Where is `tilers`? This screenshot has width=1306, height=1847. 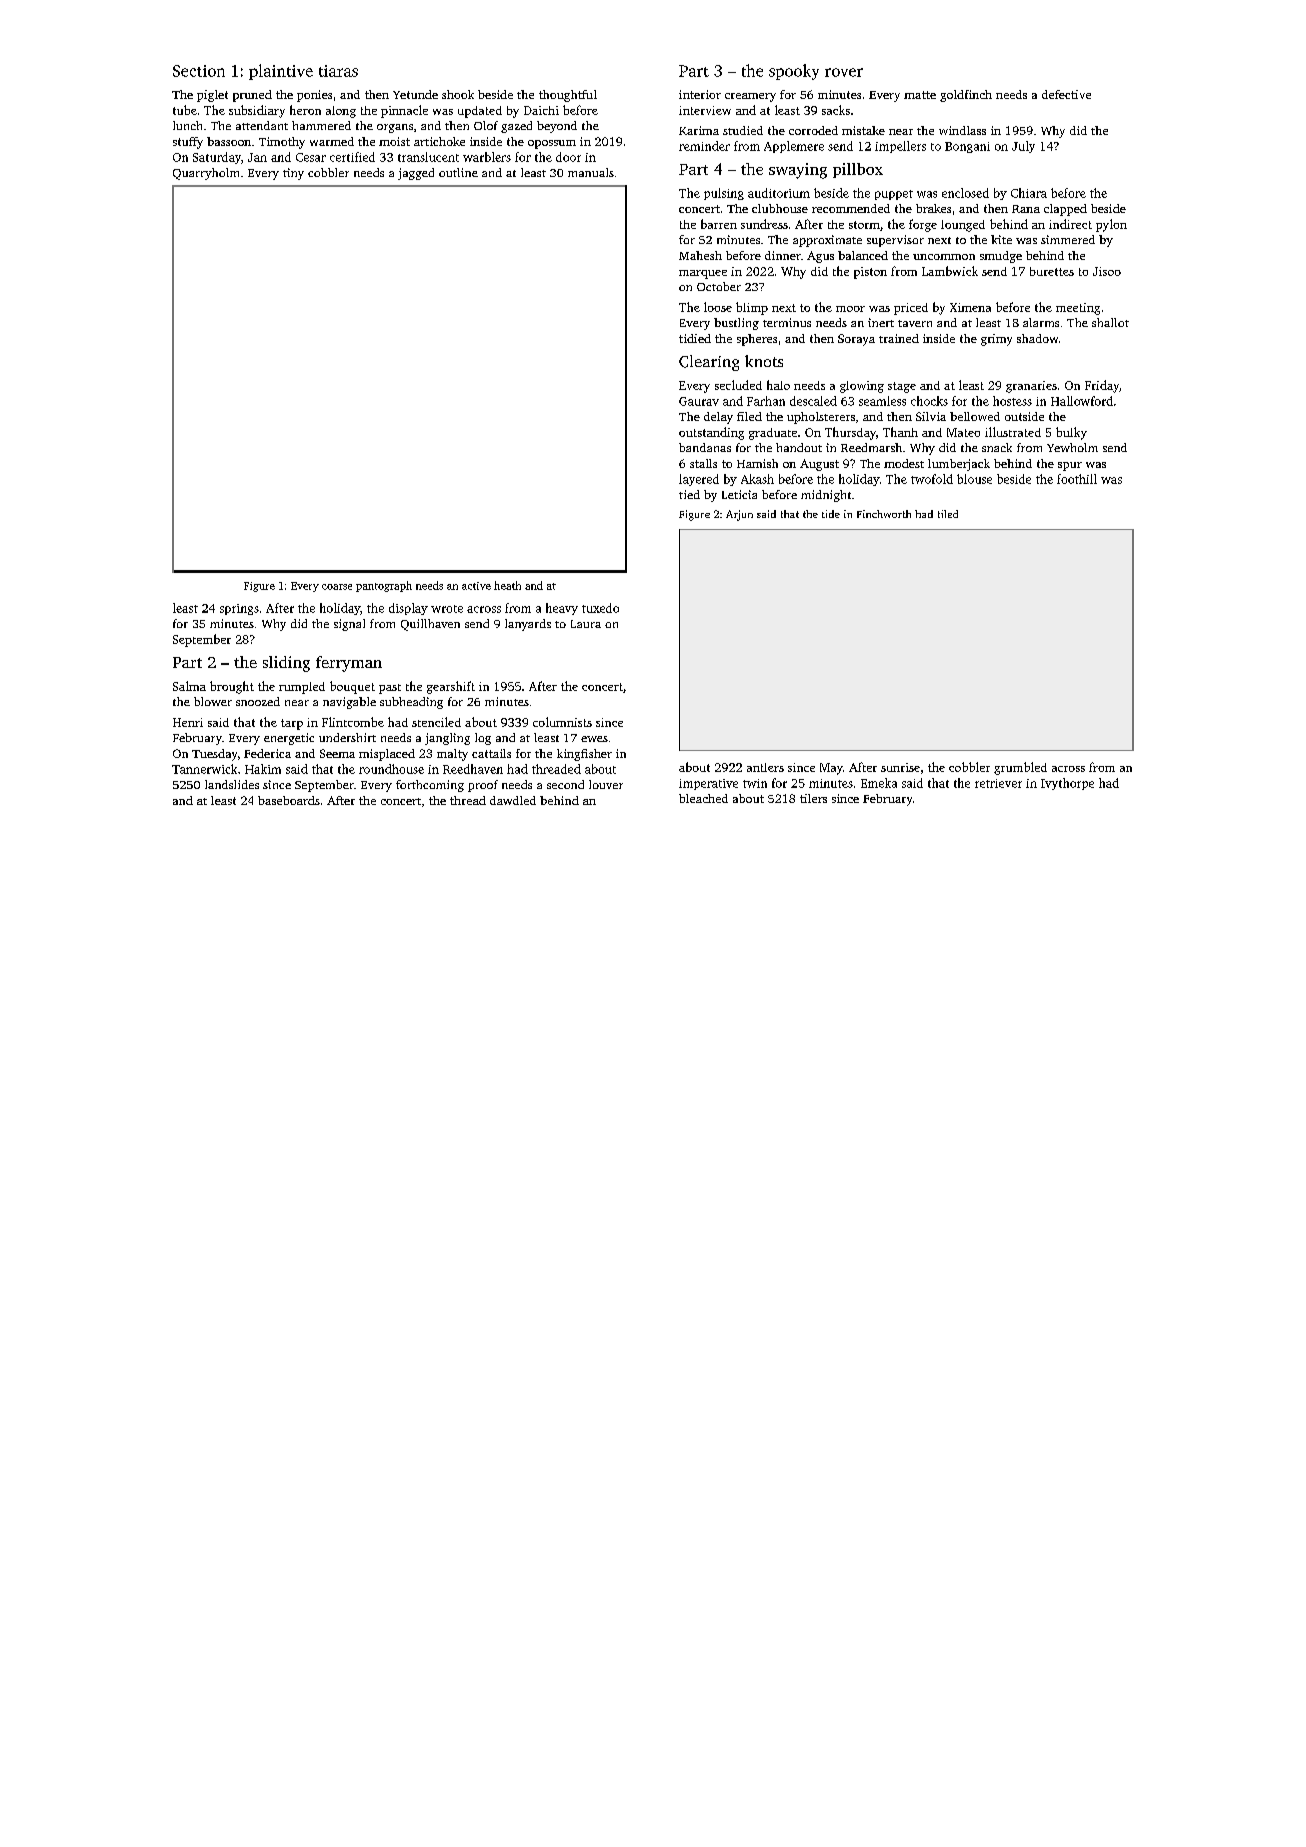 tilers is located at coordinates (813, 798).
